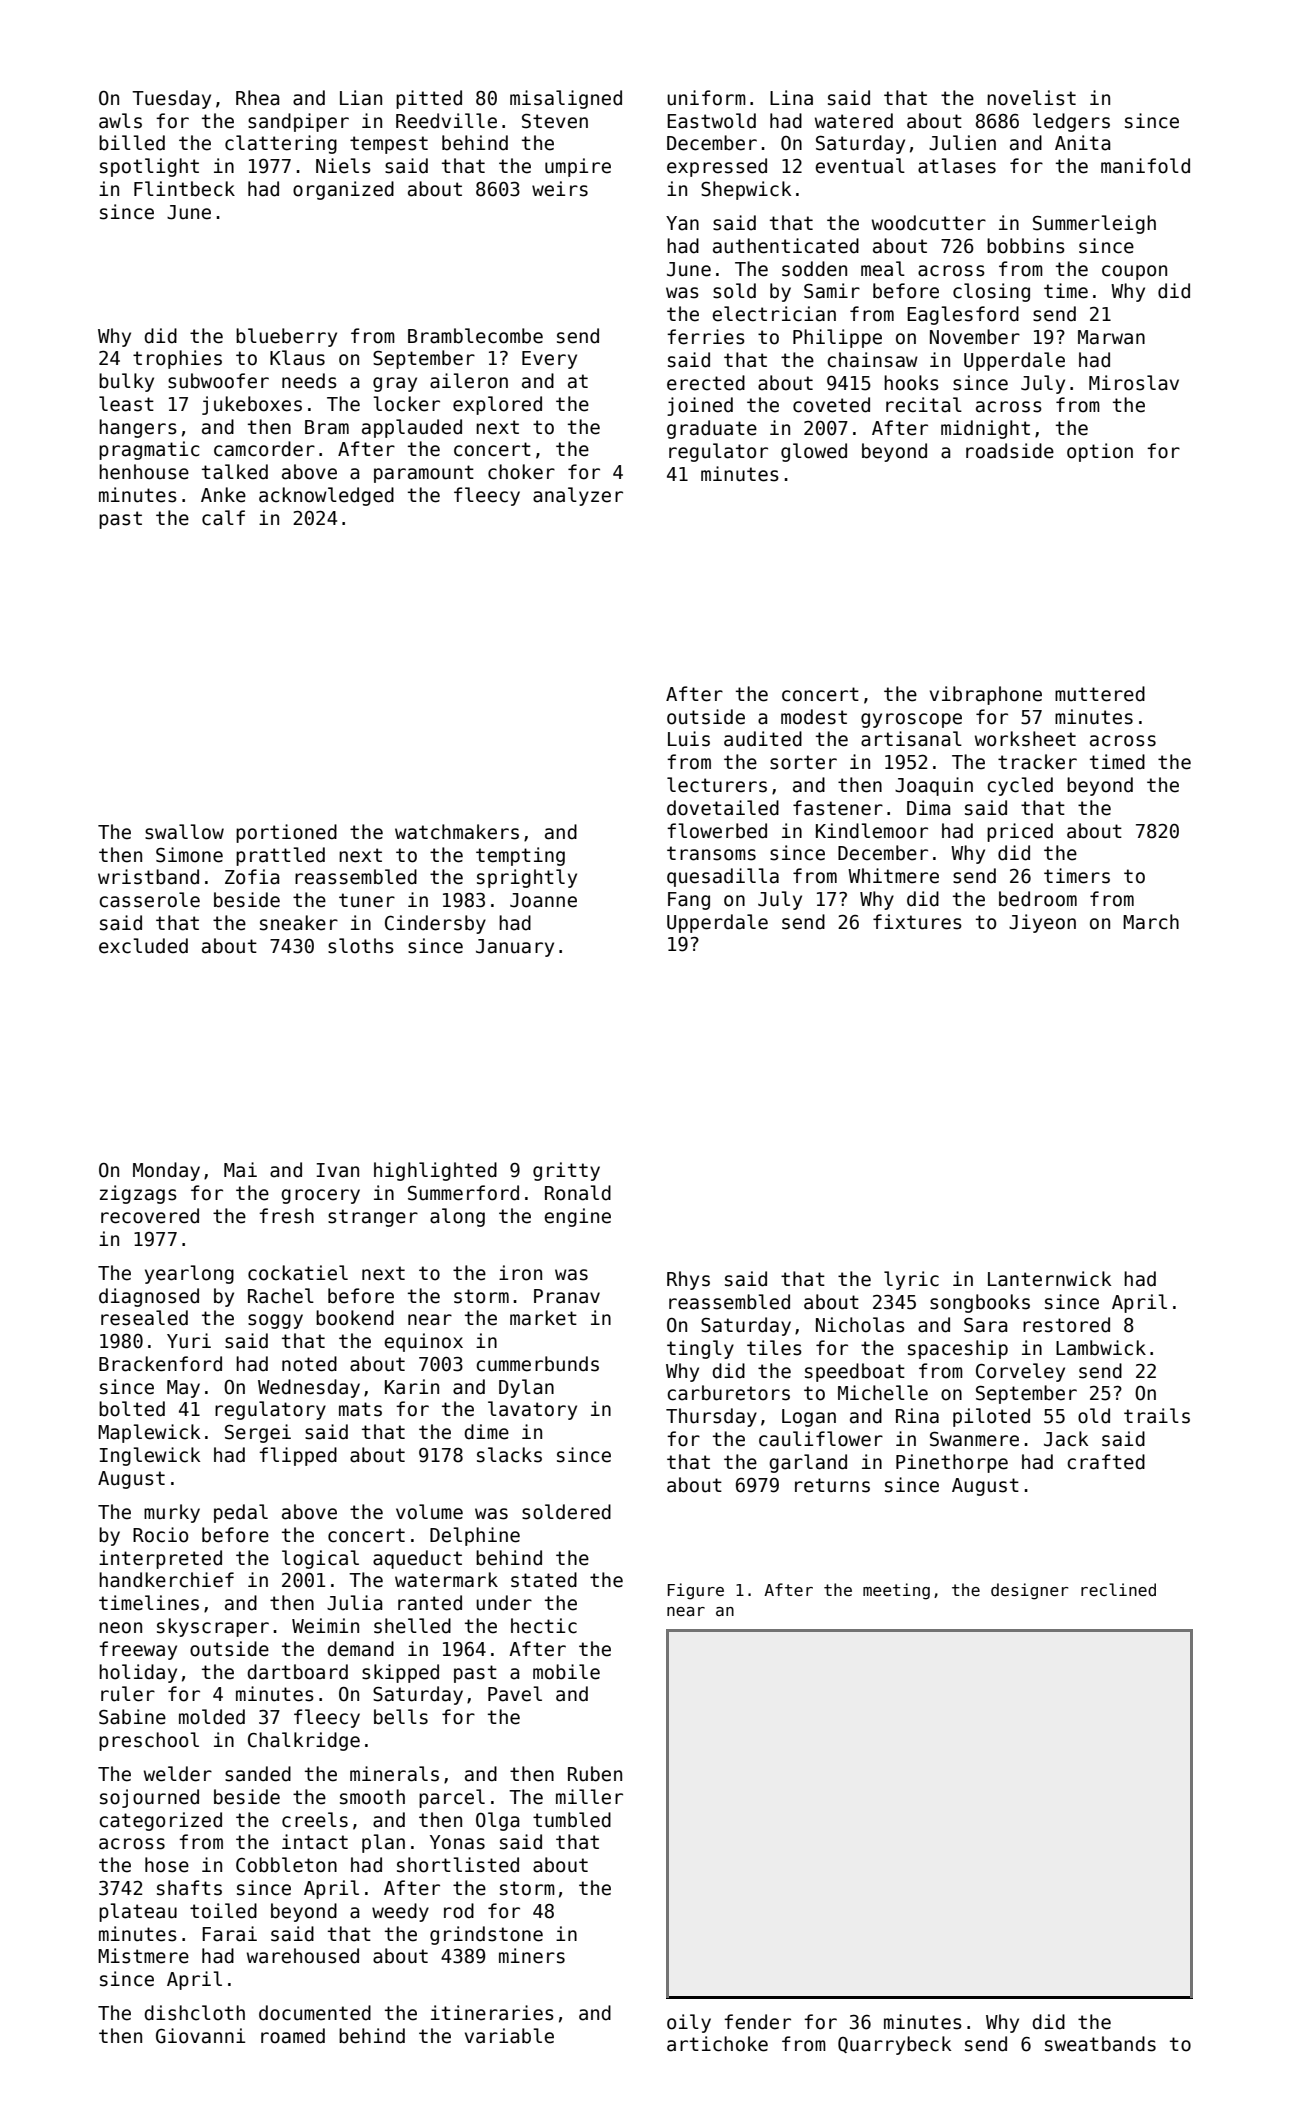 Image resolution: width=1291 pixels, height=2127 pixels. What do you see at coordinates (682, 223) in the document?
I see `Yan` at bounding box center [682, 223].
